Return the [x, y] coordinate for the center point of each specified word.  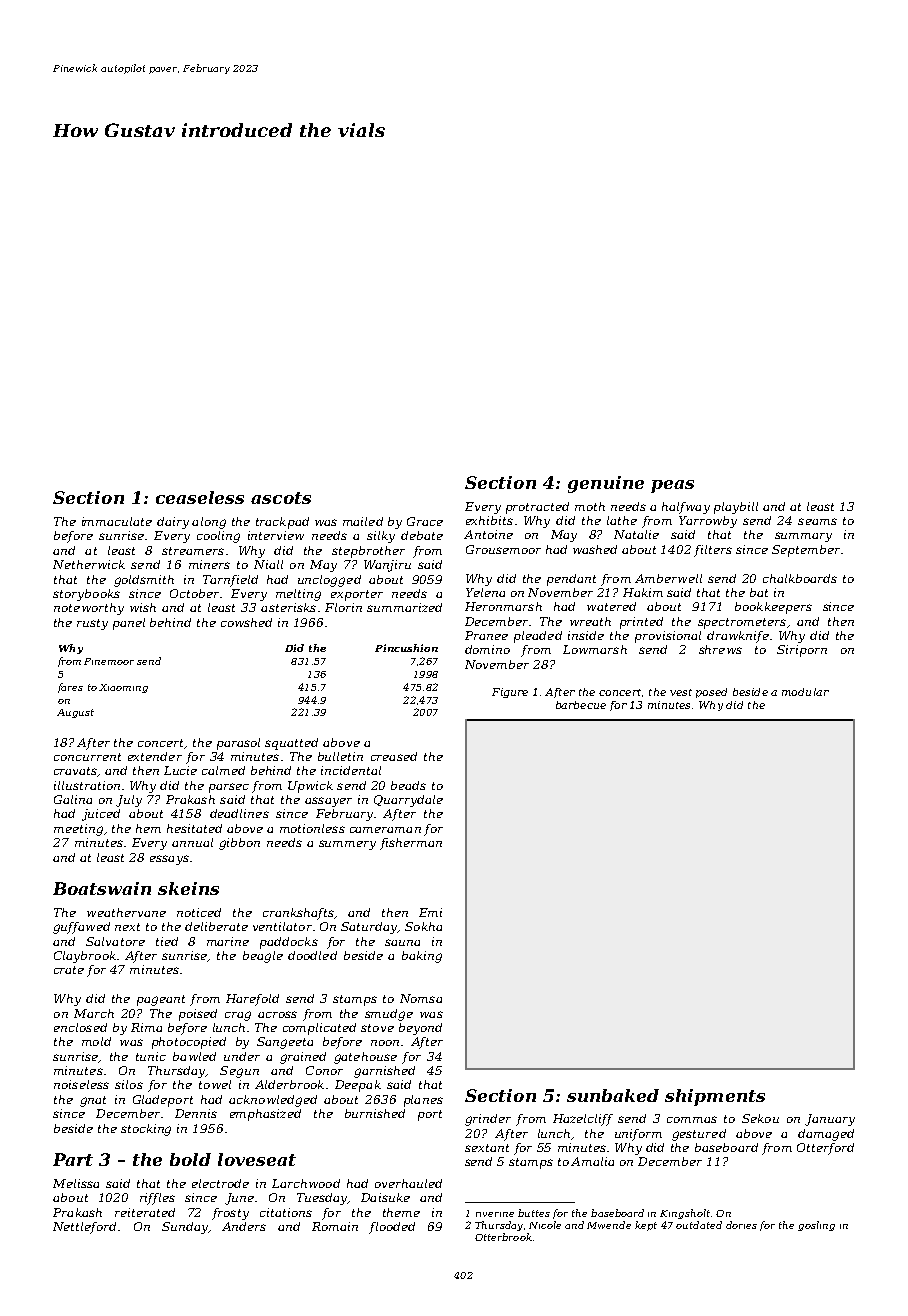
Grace [425, 521]
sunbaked [613, 1095]
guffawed [81, 928]
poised [198, 1015]
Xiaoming [123, 688]
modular [805, 692]
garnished [384, 1072]
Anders [244, 1226]
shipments [715, 1097]
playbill [736, 508]
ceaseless [200, 497]
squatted [291, 744]
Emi [430, 912]
